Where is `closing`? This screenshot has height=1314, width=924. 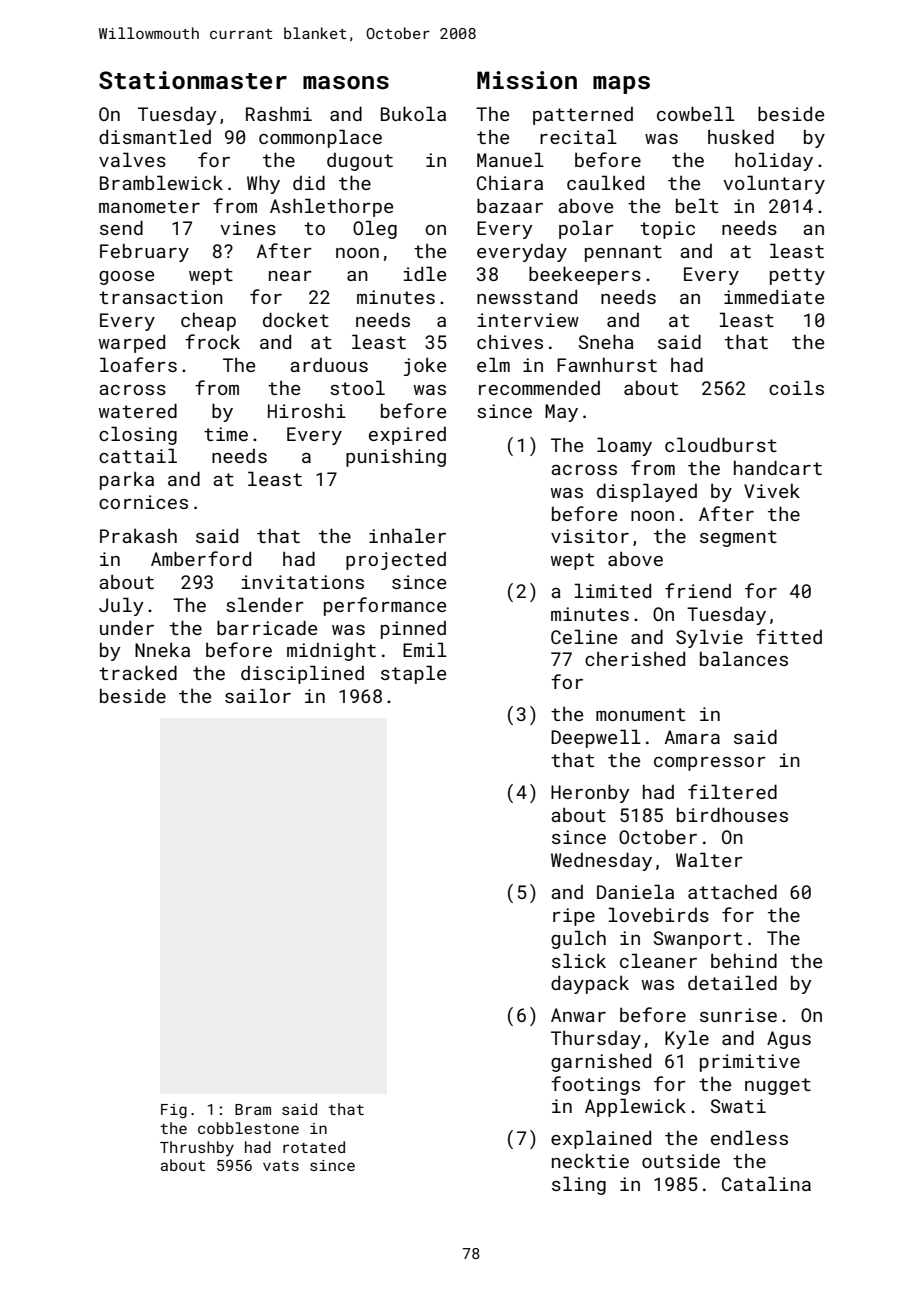 closing is located at coordinates (138, 435).
